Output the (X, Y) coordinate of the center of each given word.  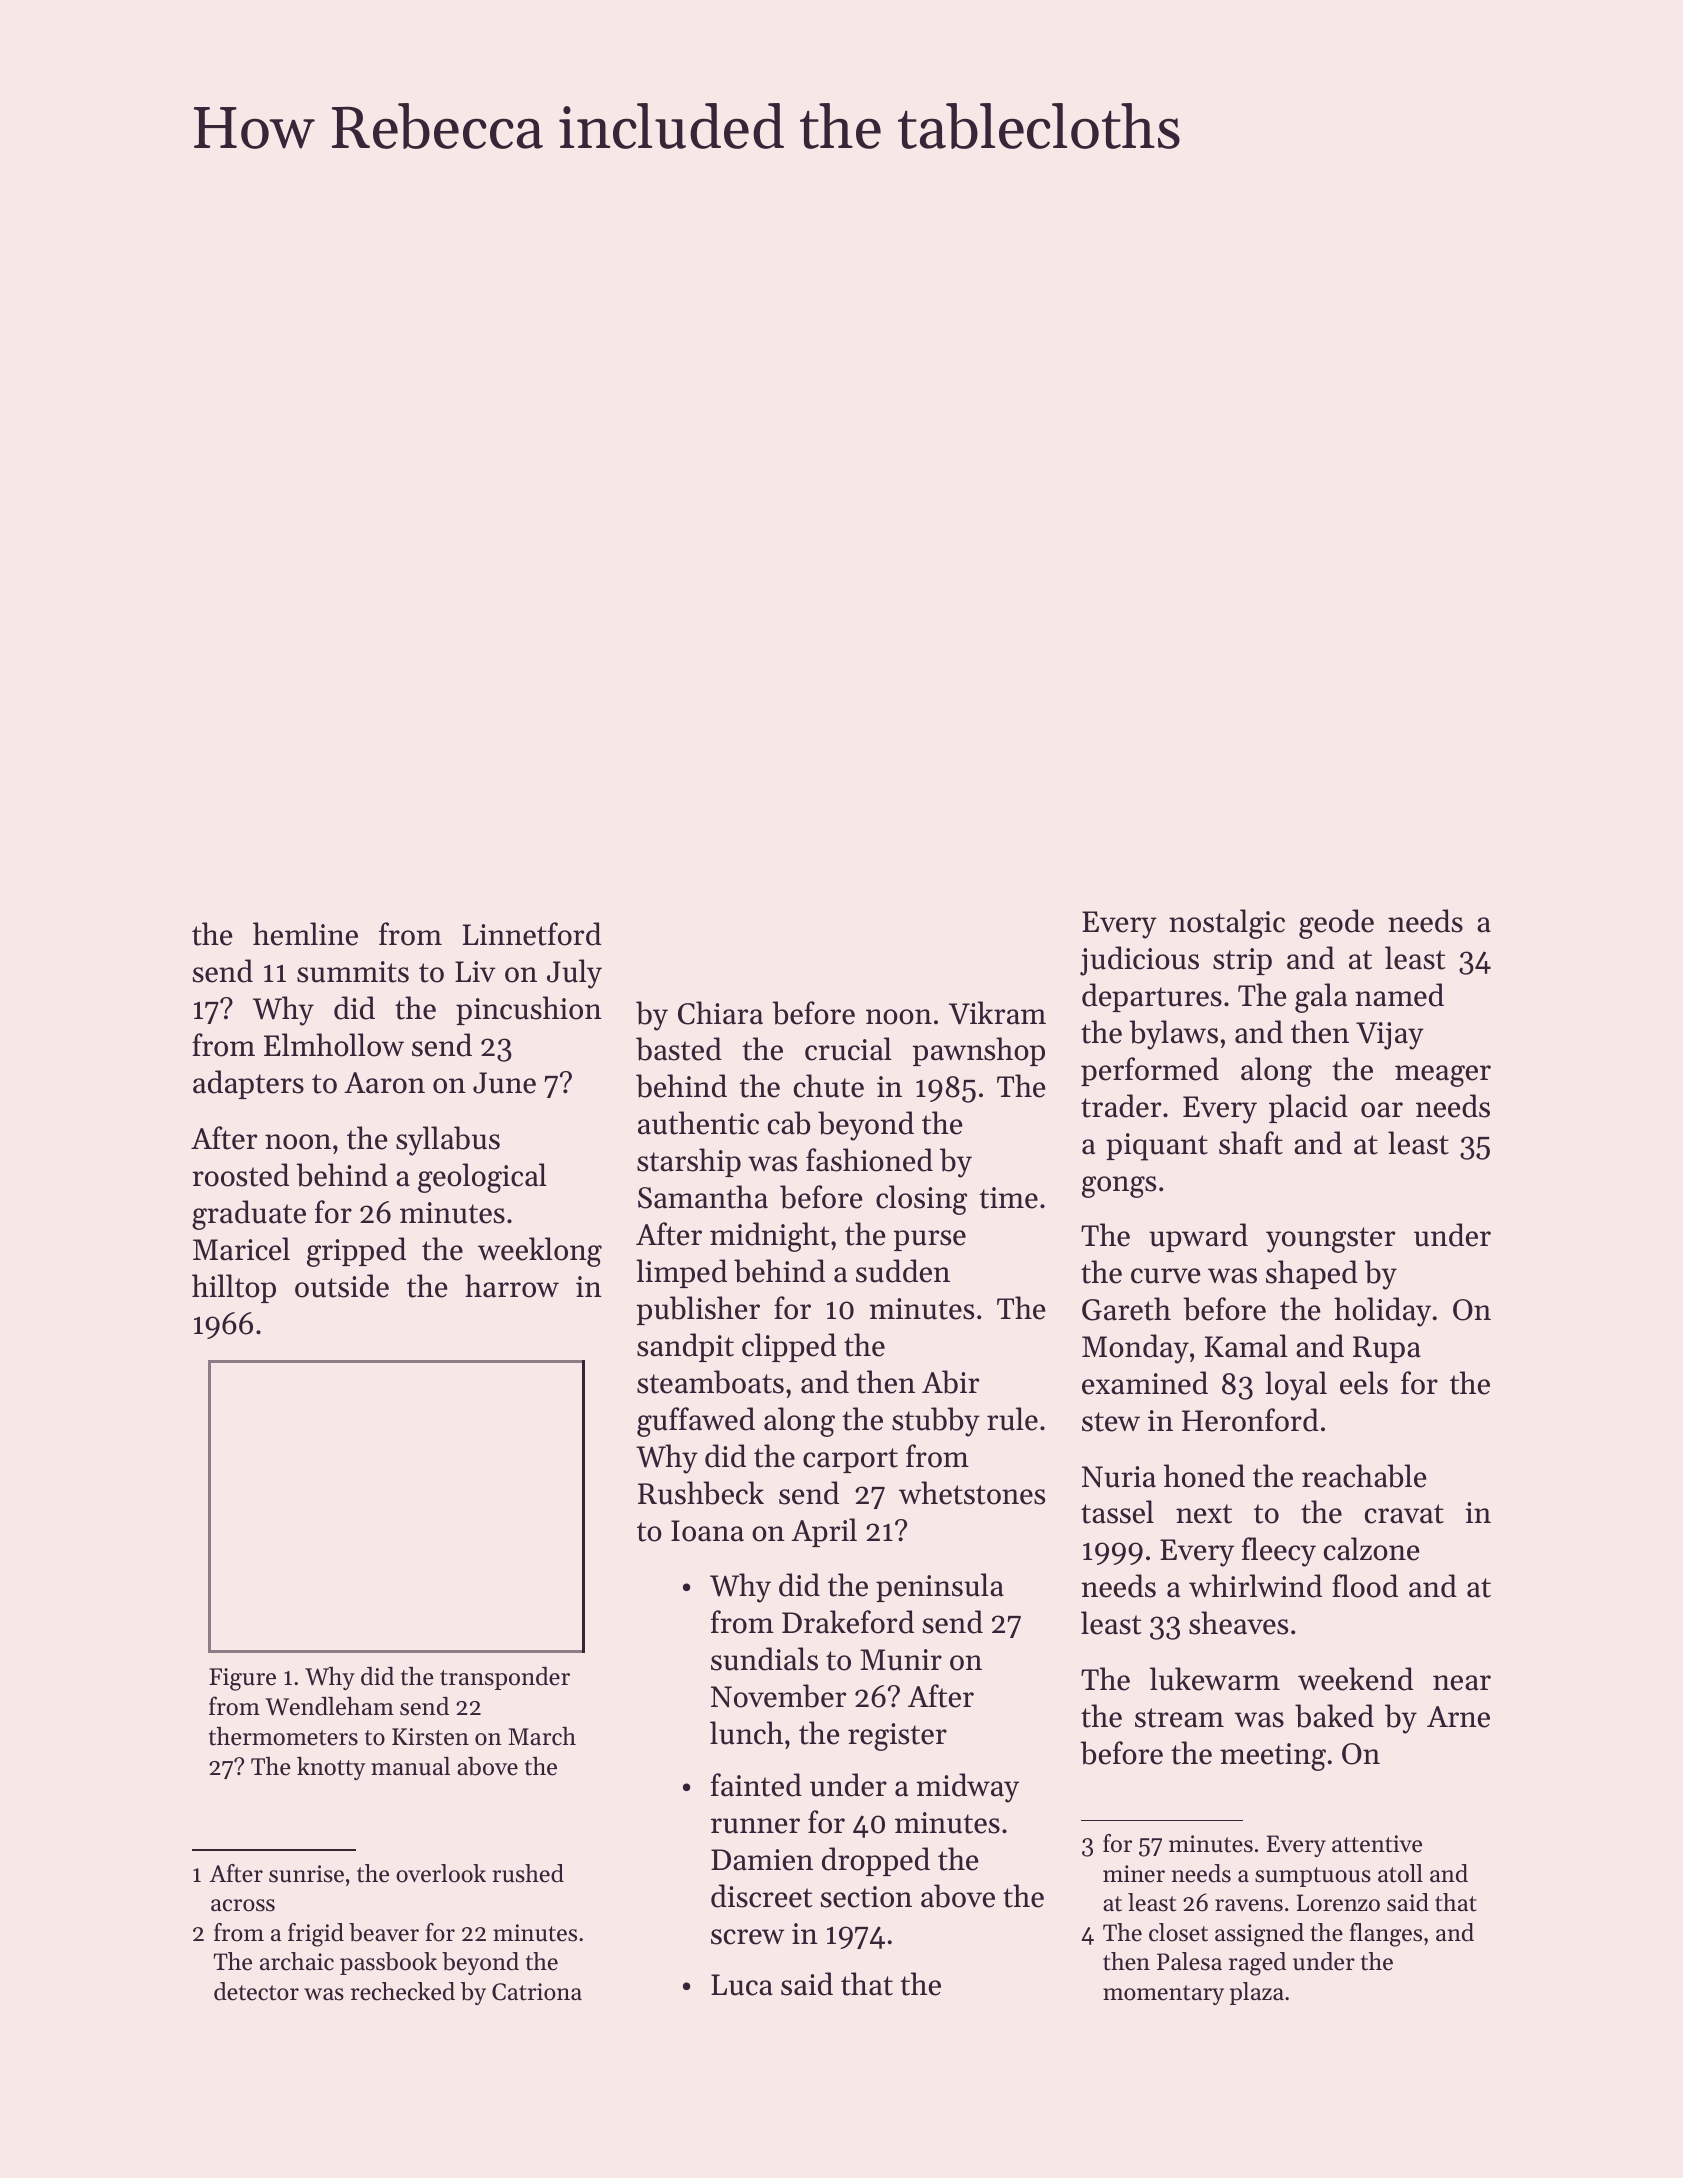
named (1399, 995)
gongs (1119, 1187)
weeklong (540, 1252)
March (542, 1736)
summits (353, 972)
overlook (441, 1873)
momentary (1163, 1995)
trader (1121, 1106)
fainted (756, 1785)
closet (1178, 1932)
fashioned (869, 1160)
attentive (1377, 1844)
